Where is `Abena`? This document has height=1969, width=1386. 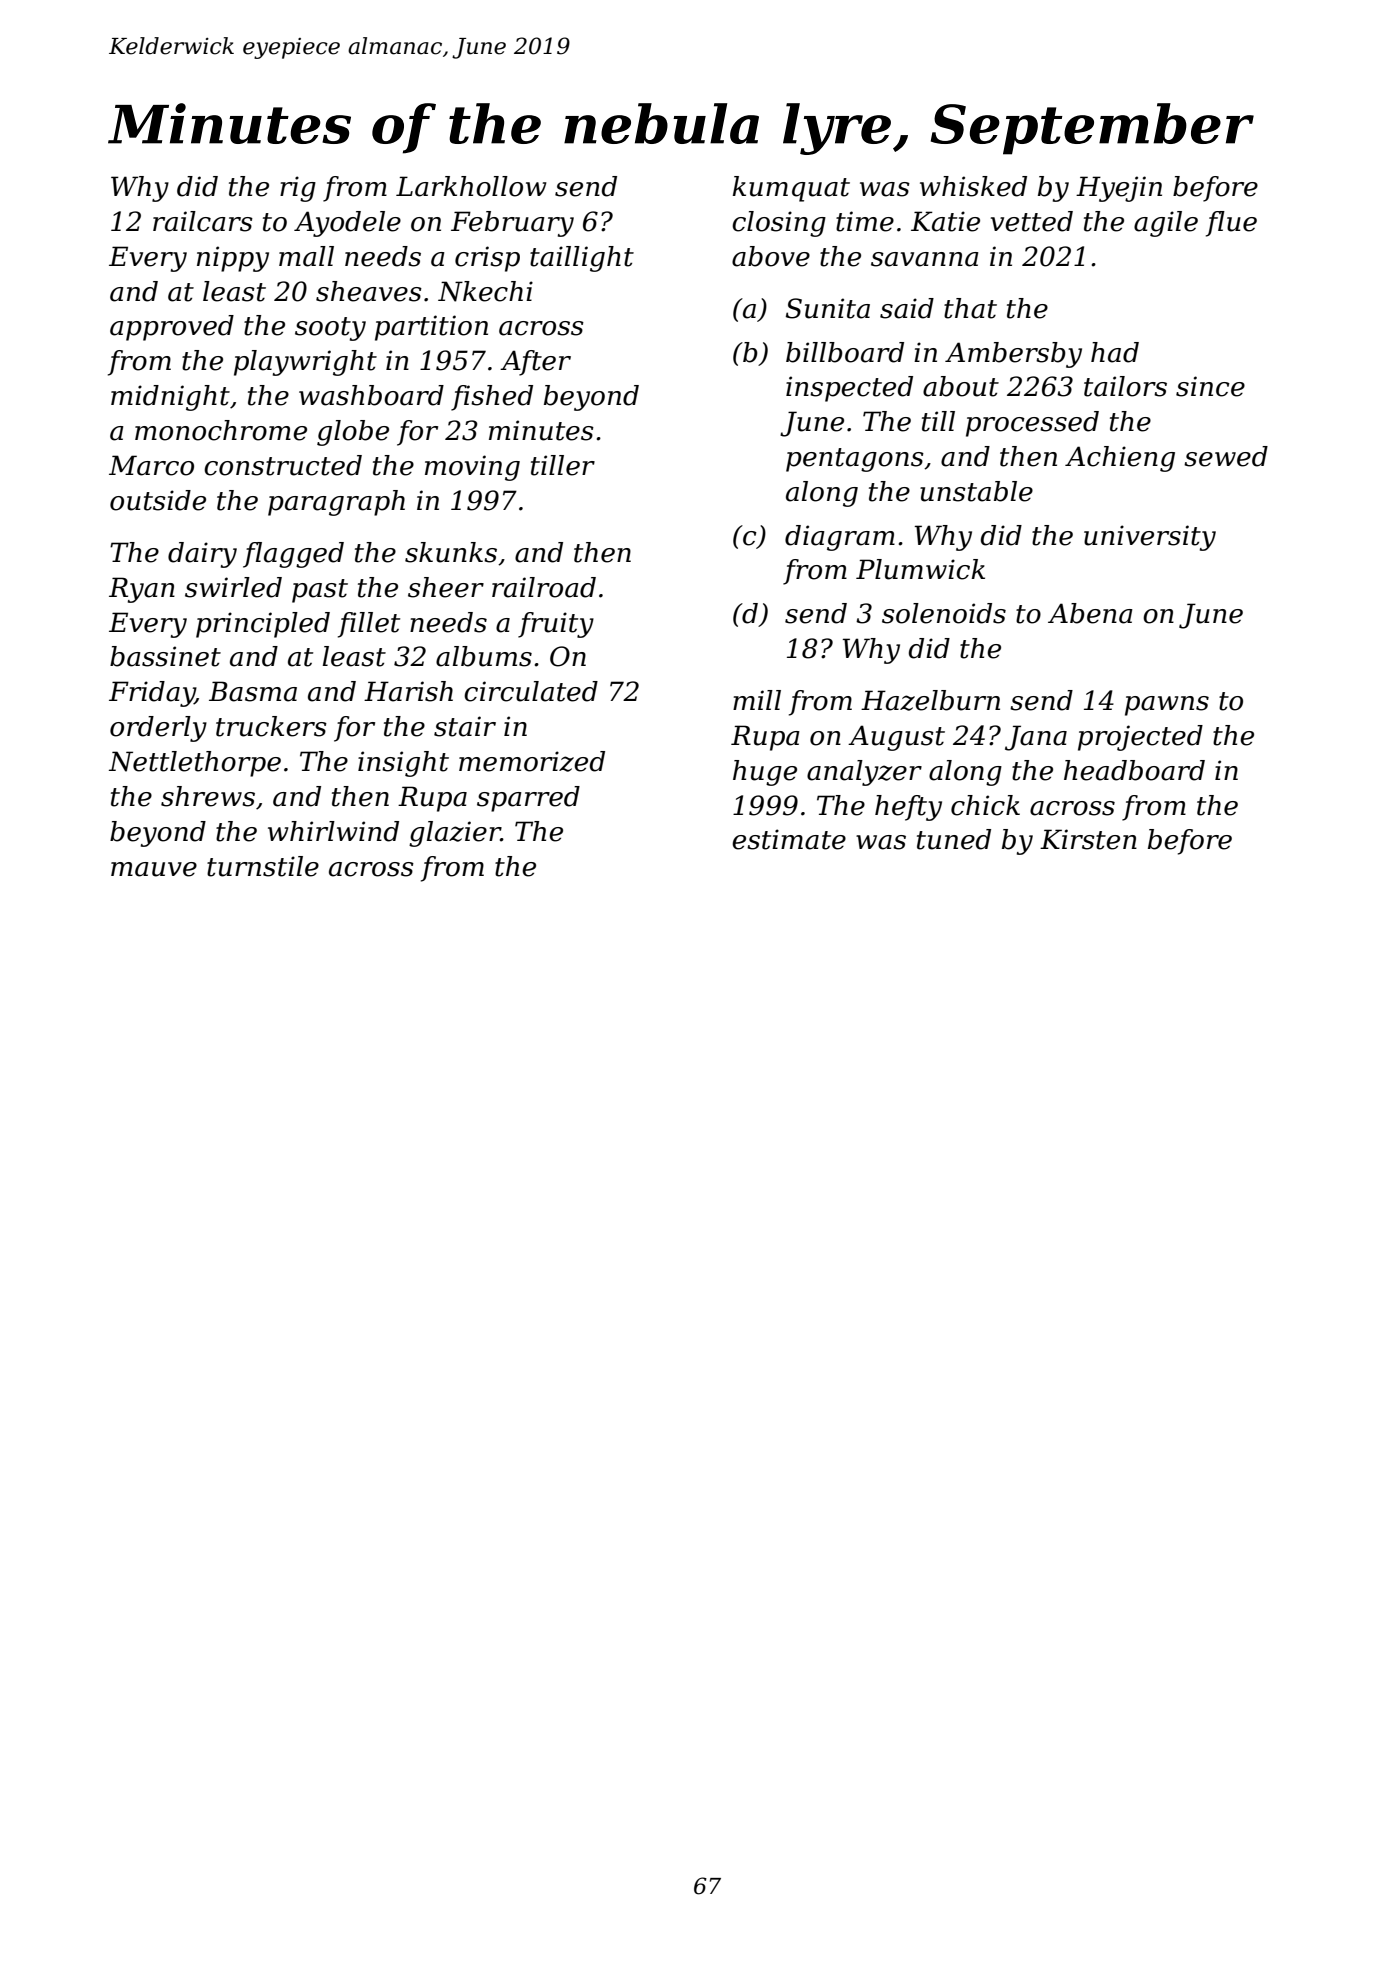 Abena is located at coordinates (1090, 613).
